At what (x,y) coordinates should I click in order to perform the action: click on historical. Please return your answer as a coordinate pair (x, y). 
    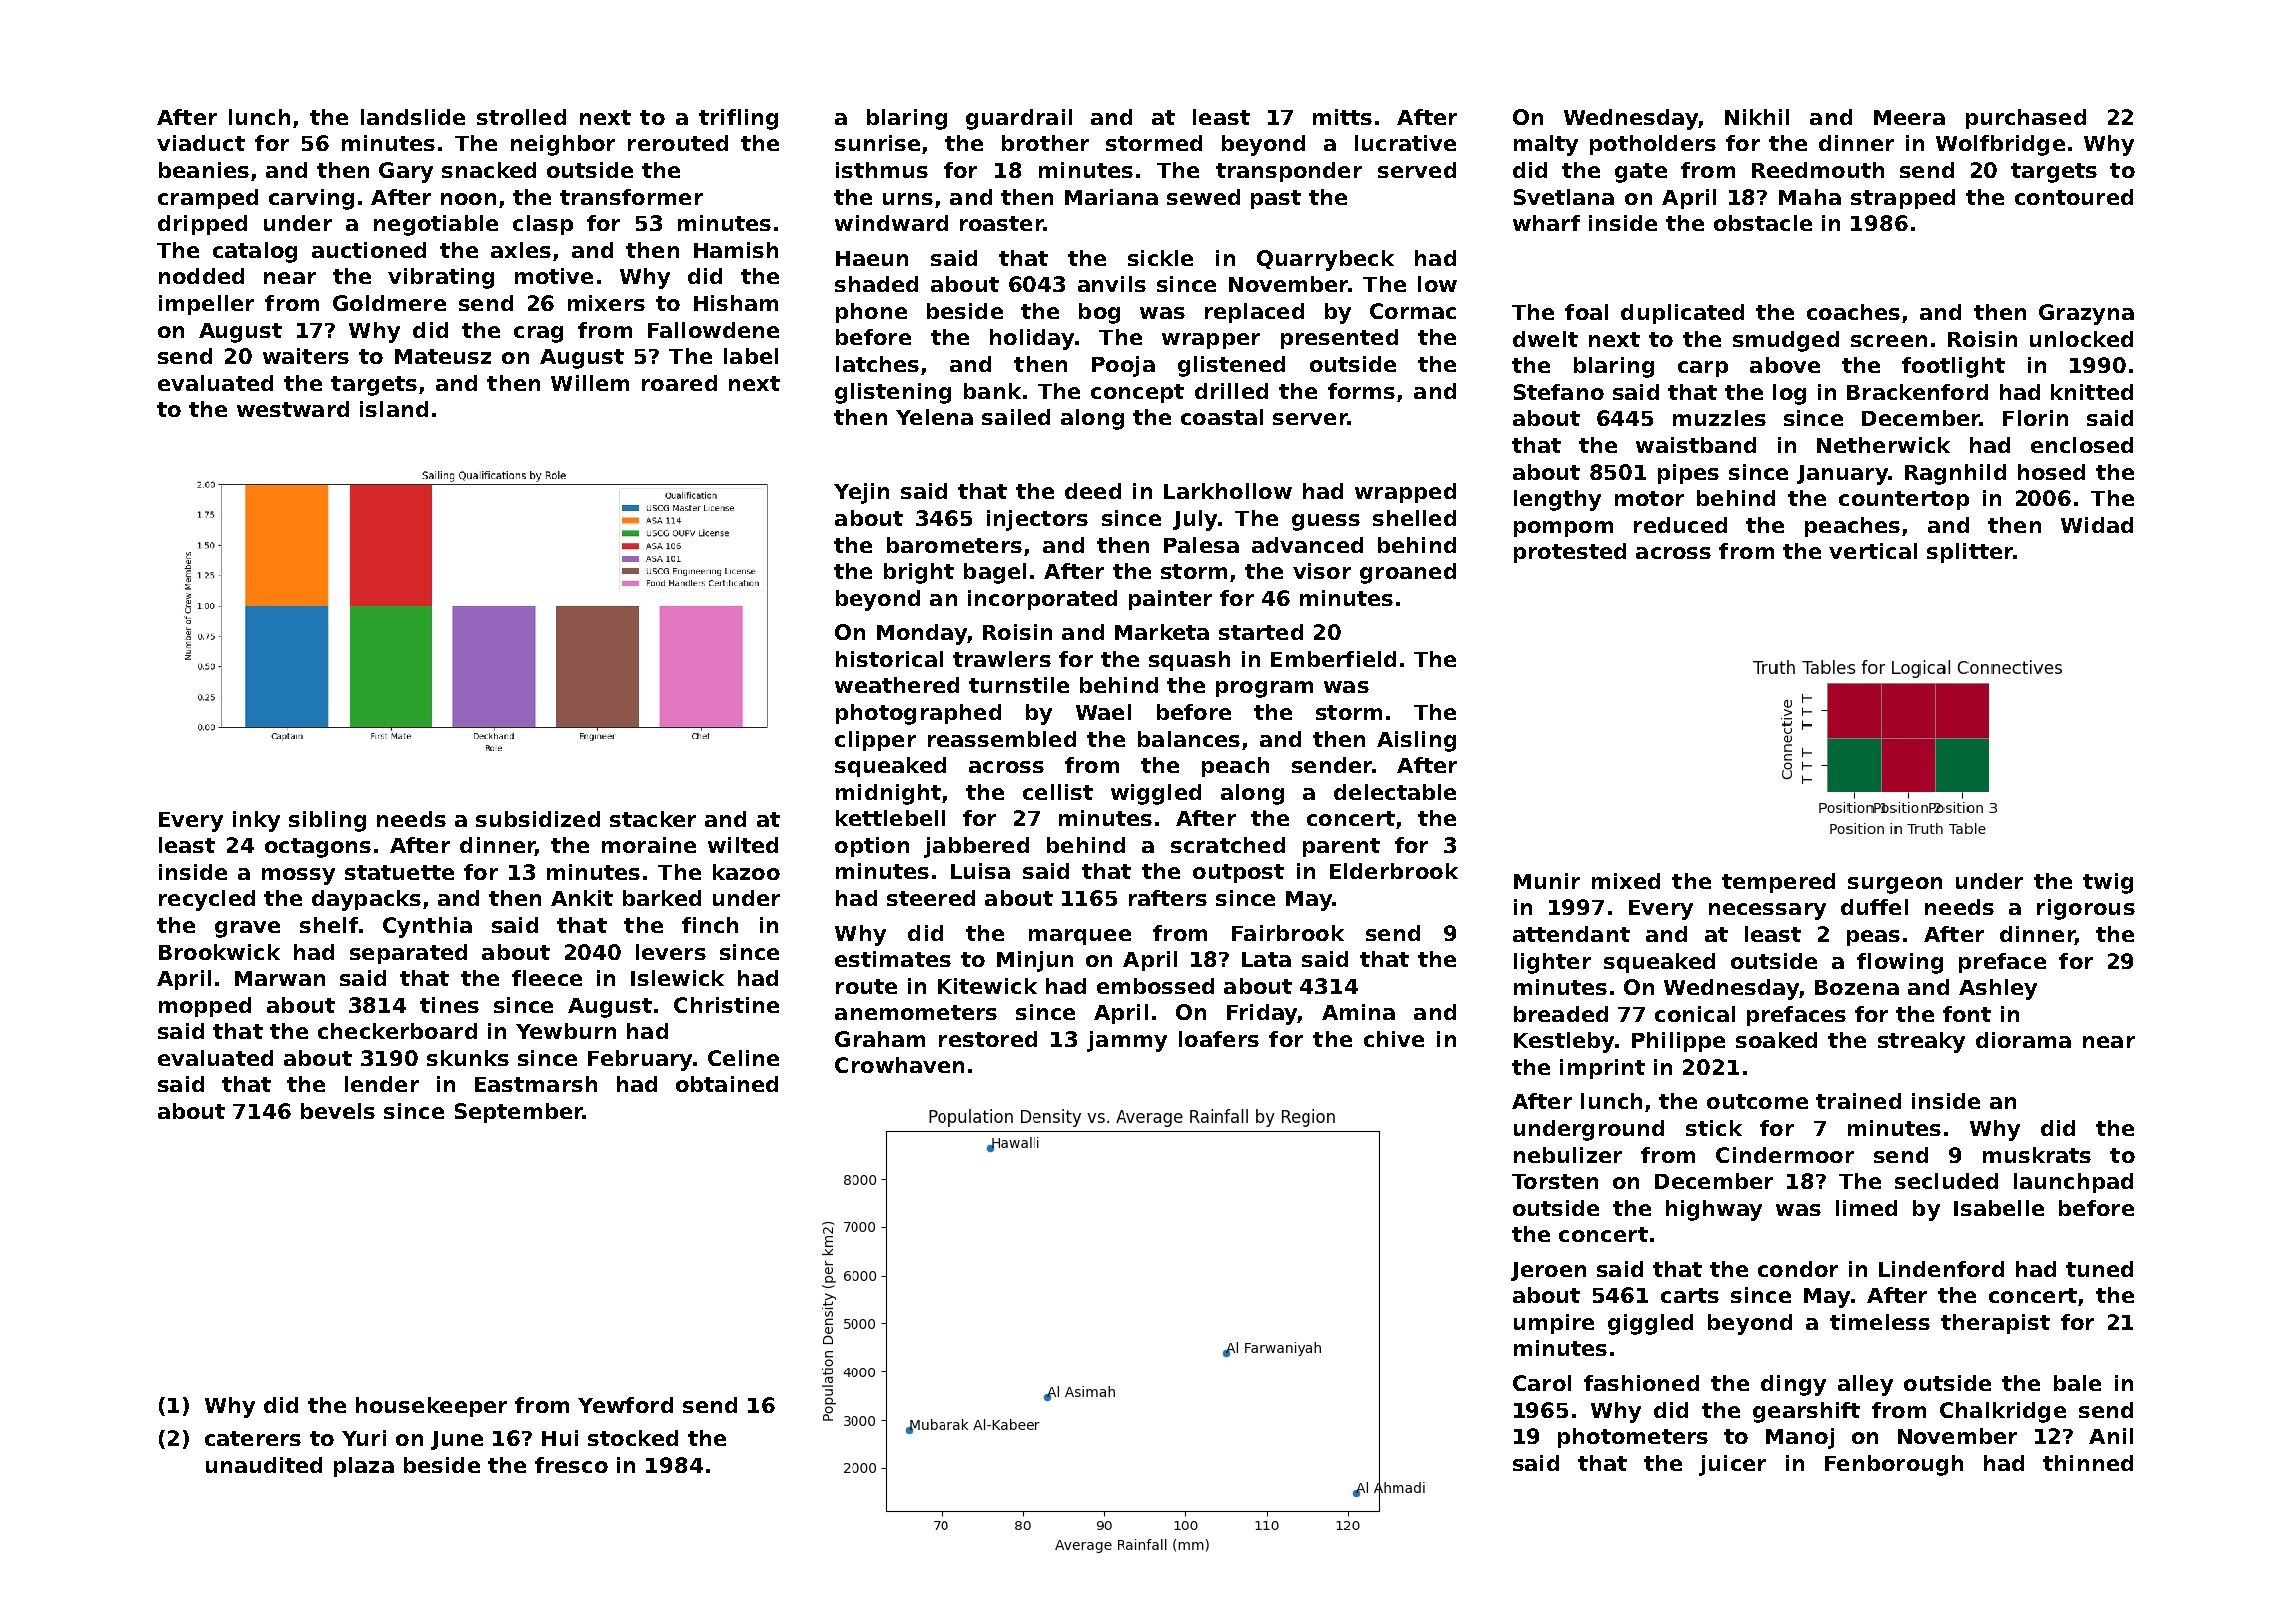
    Looking at the image, I should click on (889, 659).
